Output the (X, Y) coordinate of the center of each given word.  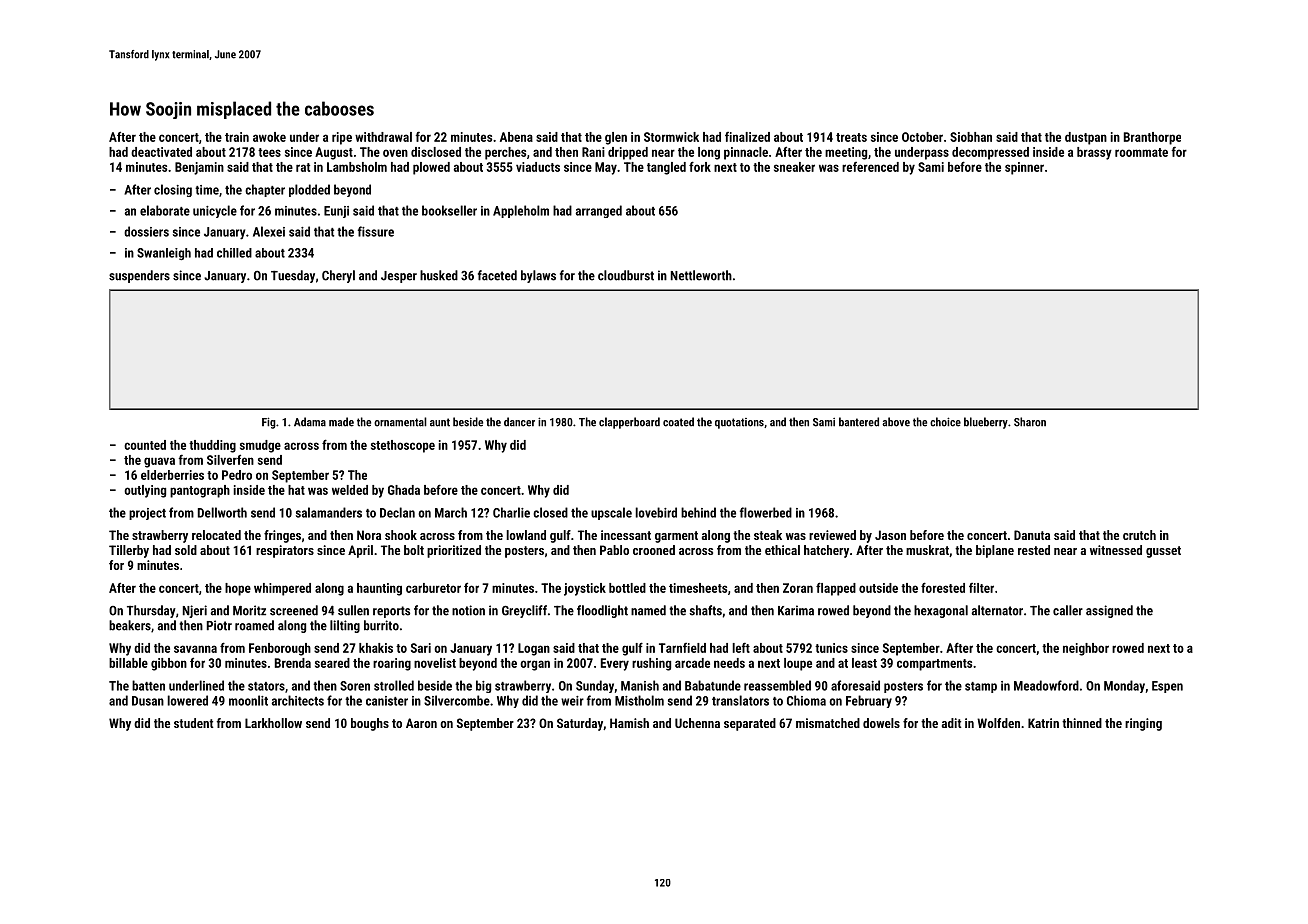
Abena (516, 137)
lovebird (656, 512)
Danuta (1032, 535)
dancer (519, 422)
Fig (269, 423)
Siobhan (971, 137)
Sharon (1030, 422)
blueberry (986, 423)
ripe (342, 138)
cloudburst (626, 275)
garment (676, 537)
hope (238, 589)
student (193, 723)
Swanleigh (164, 254)
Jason (890, 535)
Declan (397, 512)
